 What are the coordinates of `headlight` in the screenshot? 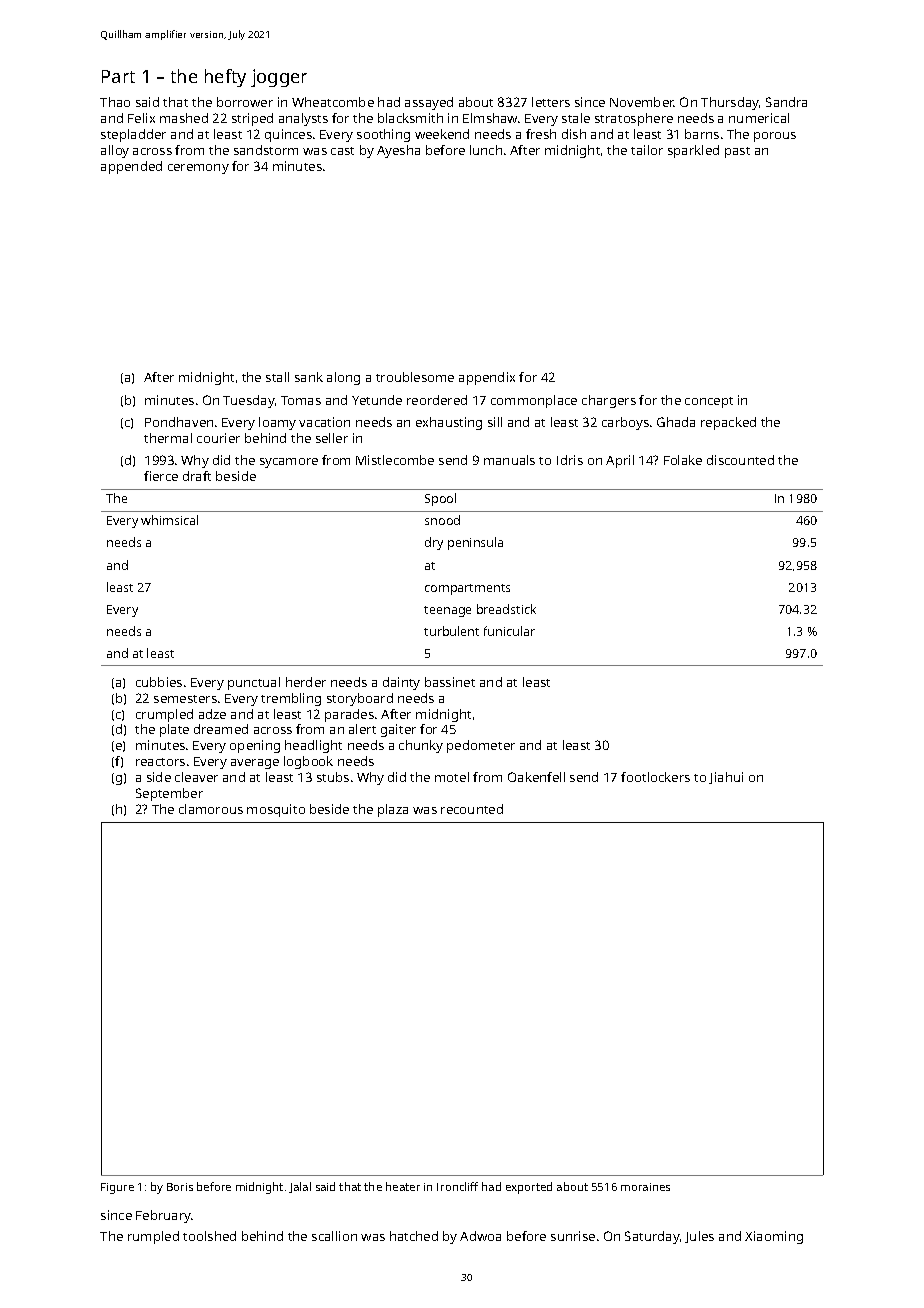 It's located at (313, 746).
